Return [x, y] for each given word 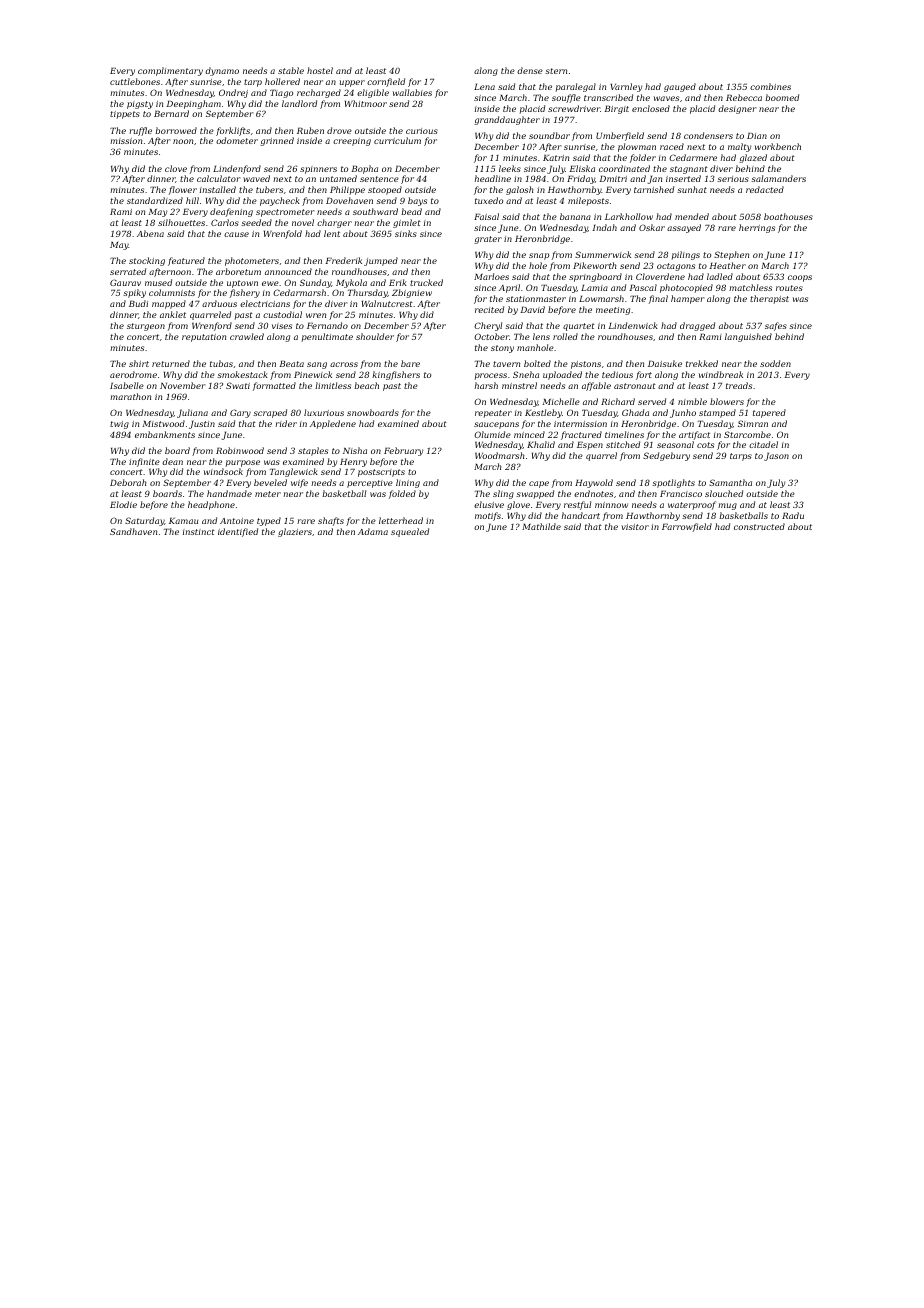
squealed [410, 532]
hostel [320, 70]
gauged [680, 87]
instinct [199, 532]
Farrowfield [687, 527]
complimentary [170, 71]
